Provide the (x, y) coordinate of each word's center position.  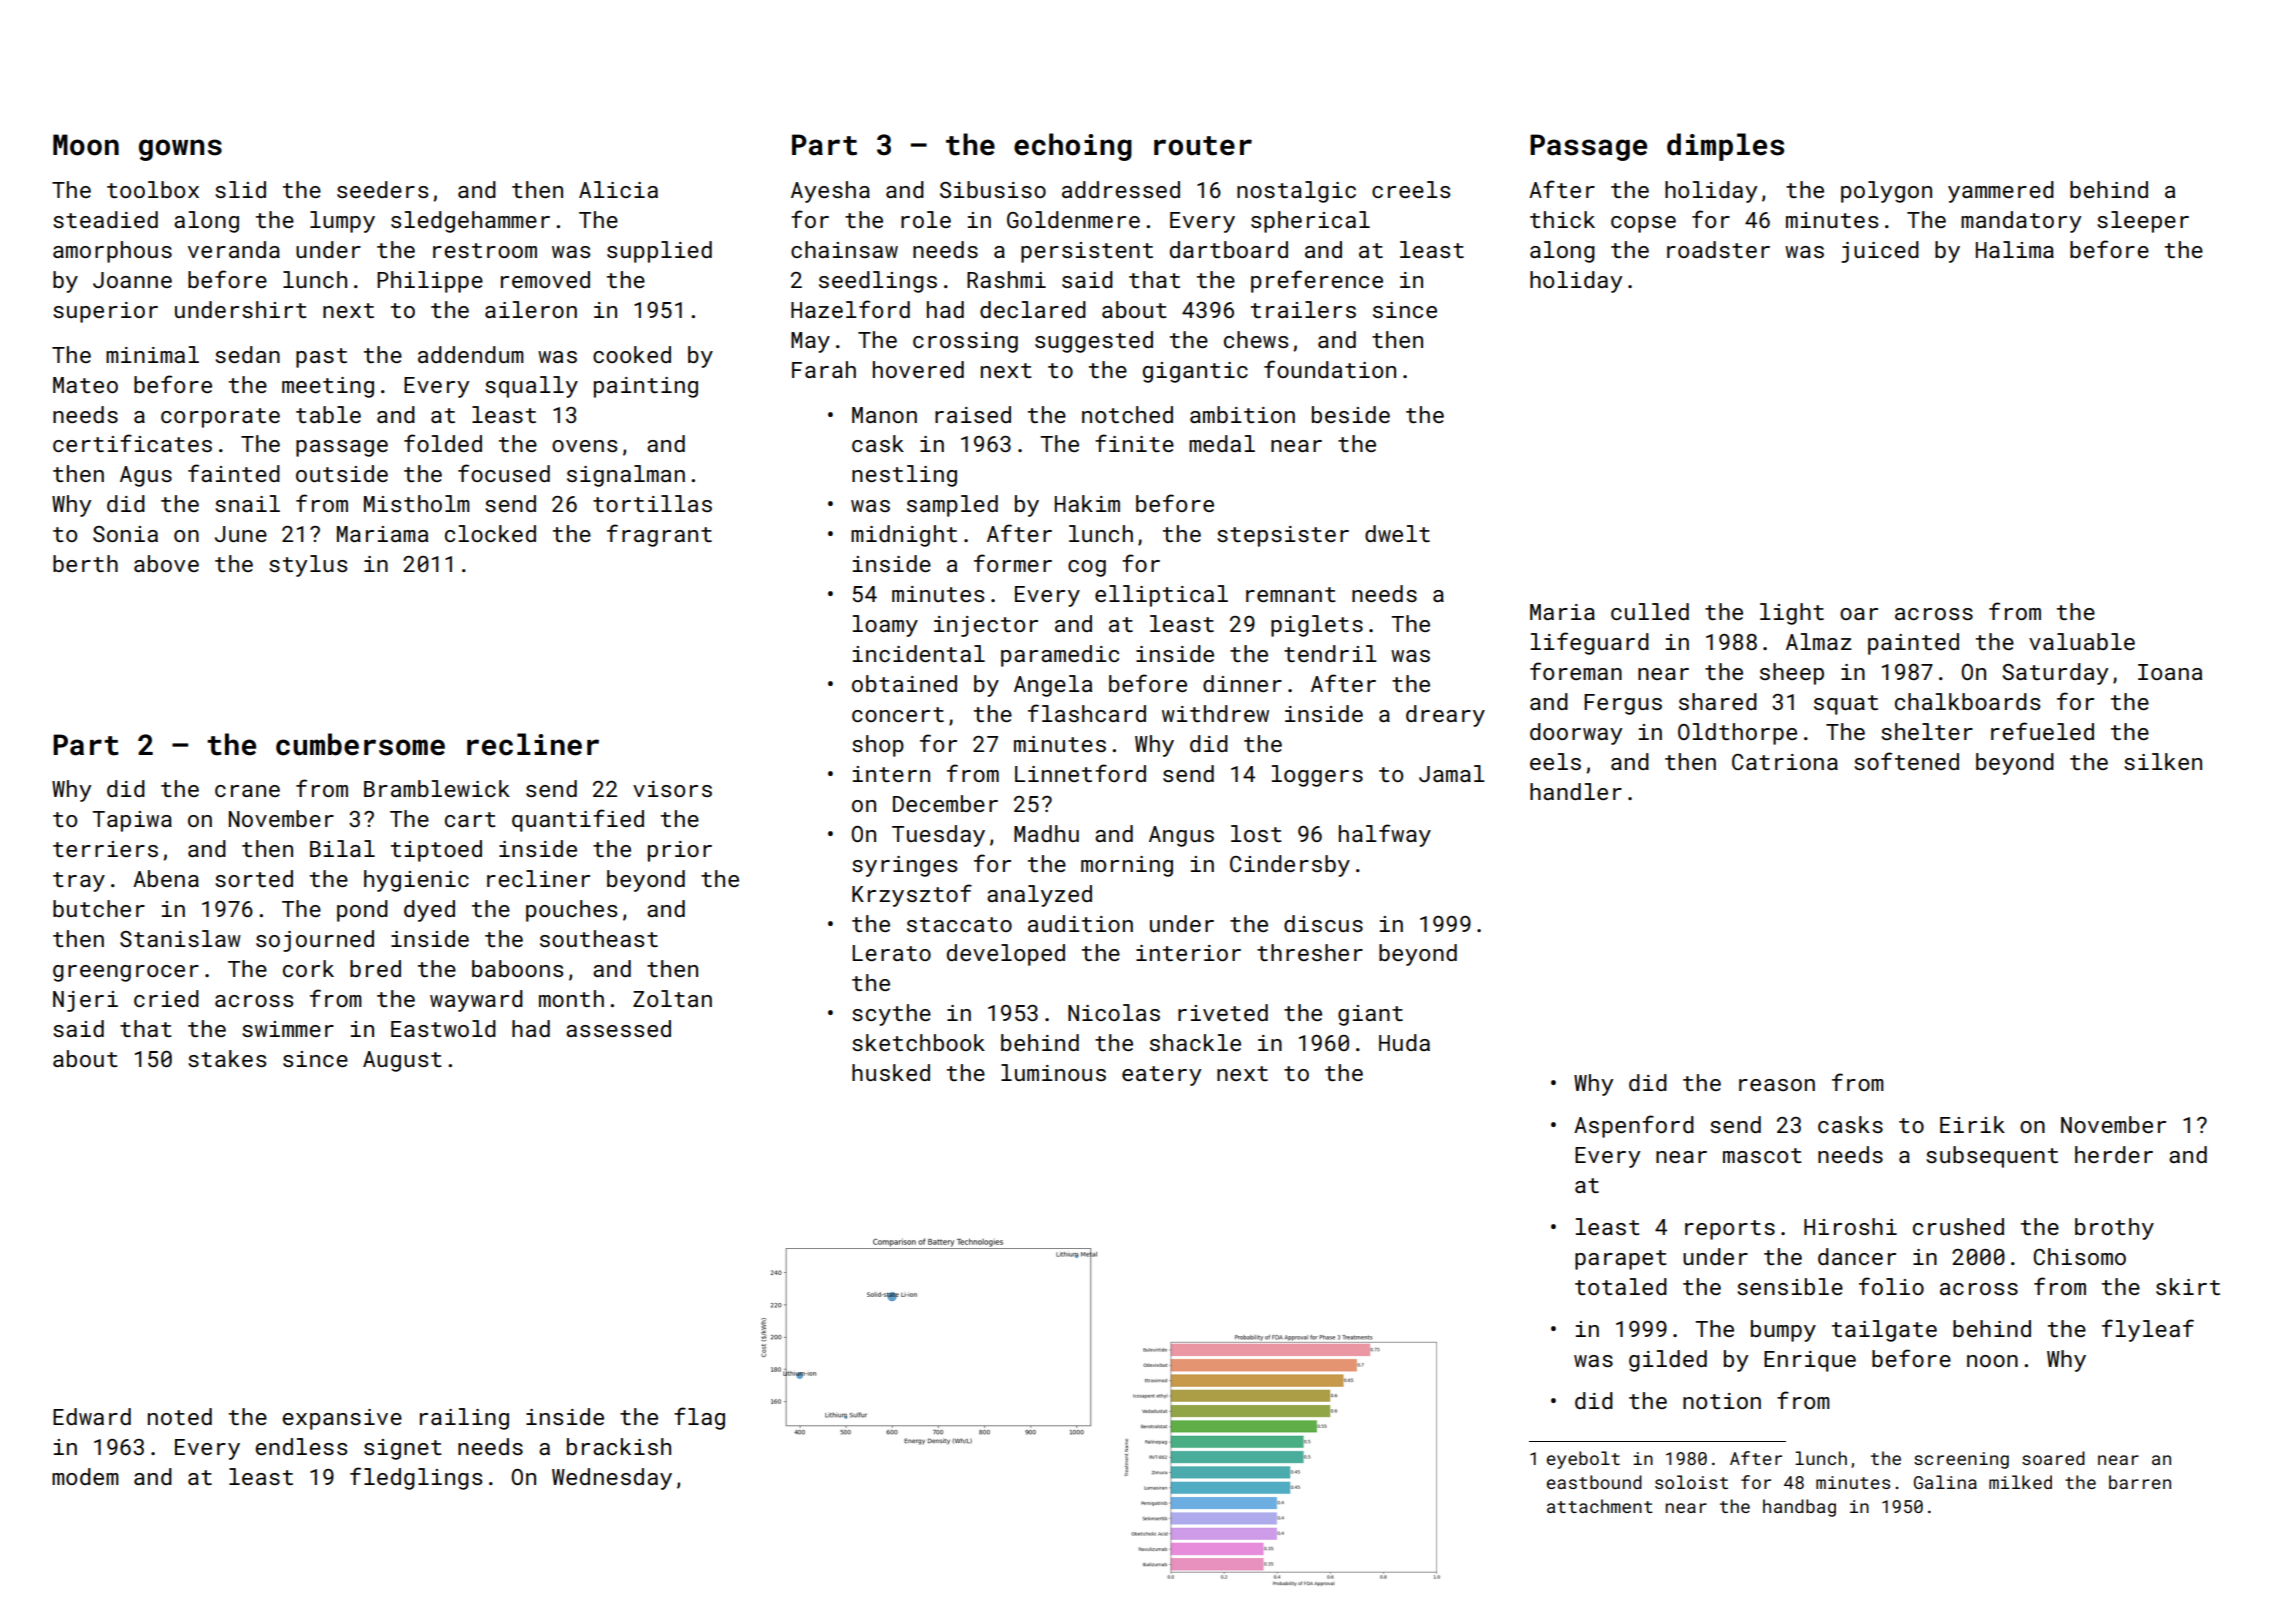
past (321, 358)
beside (1351, 414)
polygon (1886, 192)
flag (699, 1418)
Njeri (85, 1001)
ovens (584, 446)
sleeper (2143, 222)
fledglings (416, 1478)
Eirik (1972, 1124)
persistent (1087, 252)
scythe (891, 1015)
